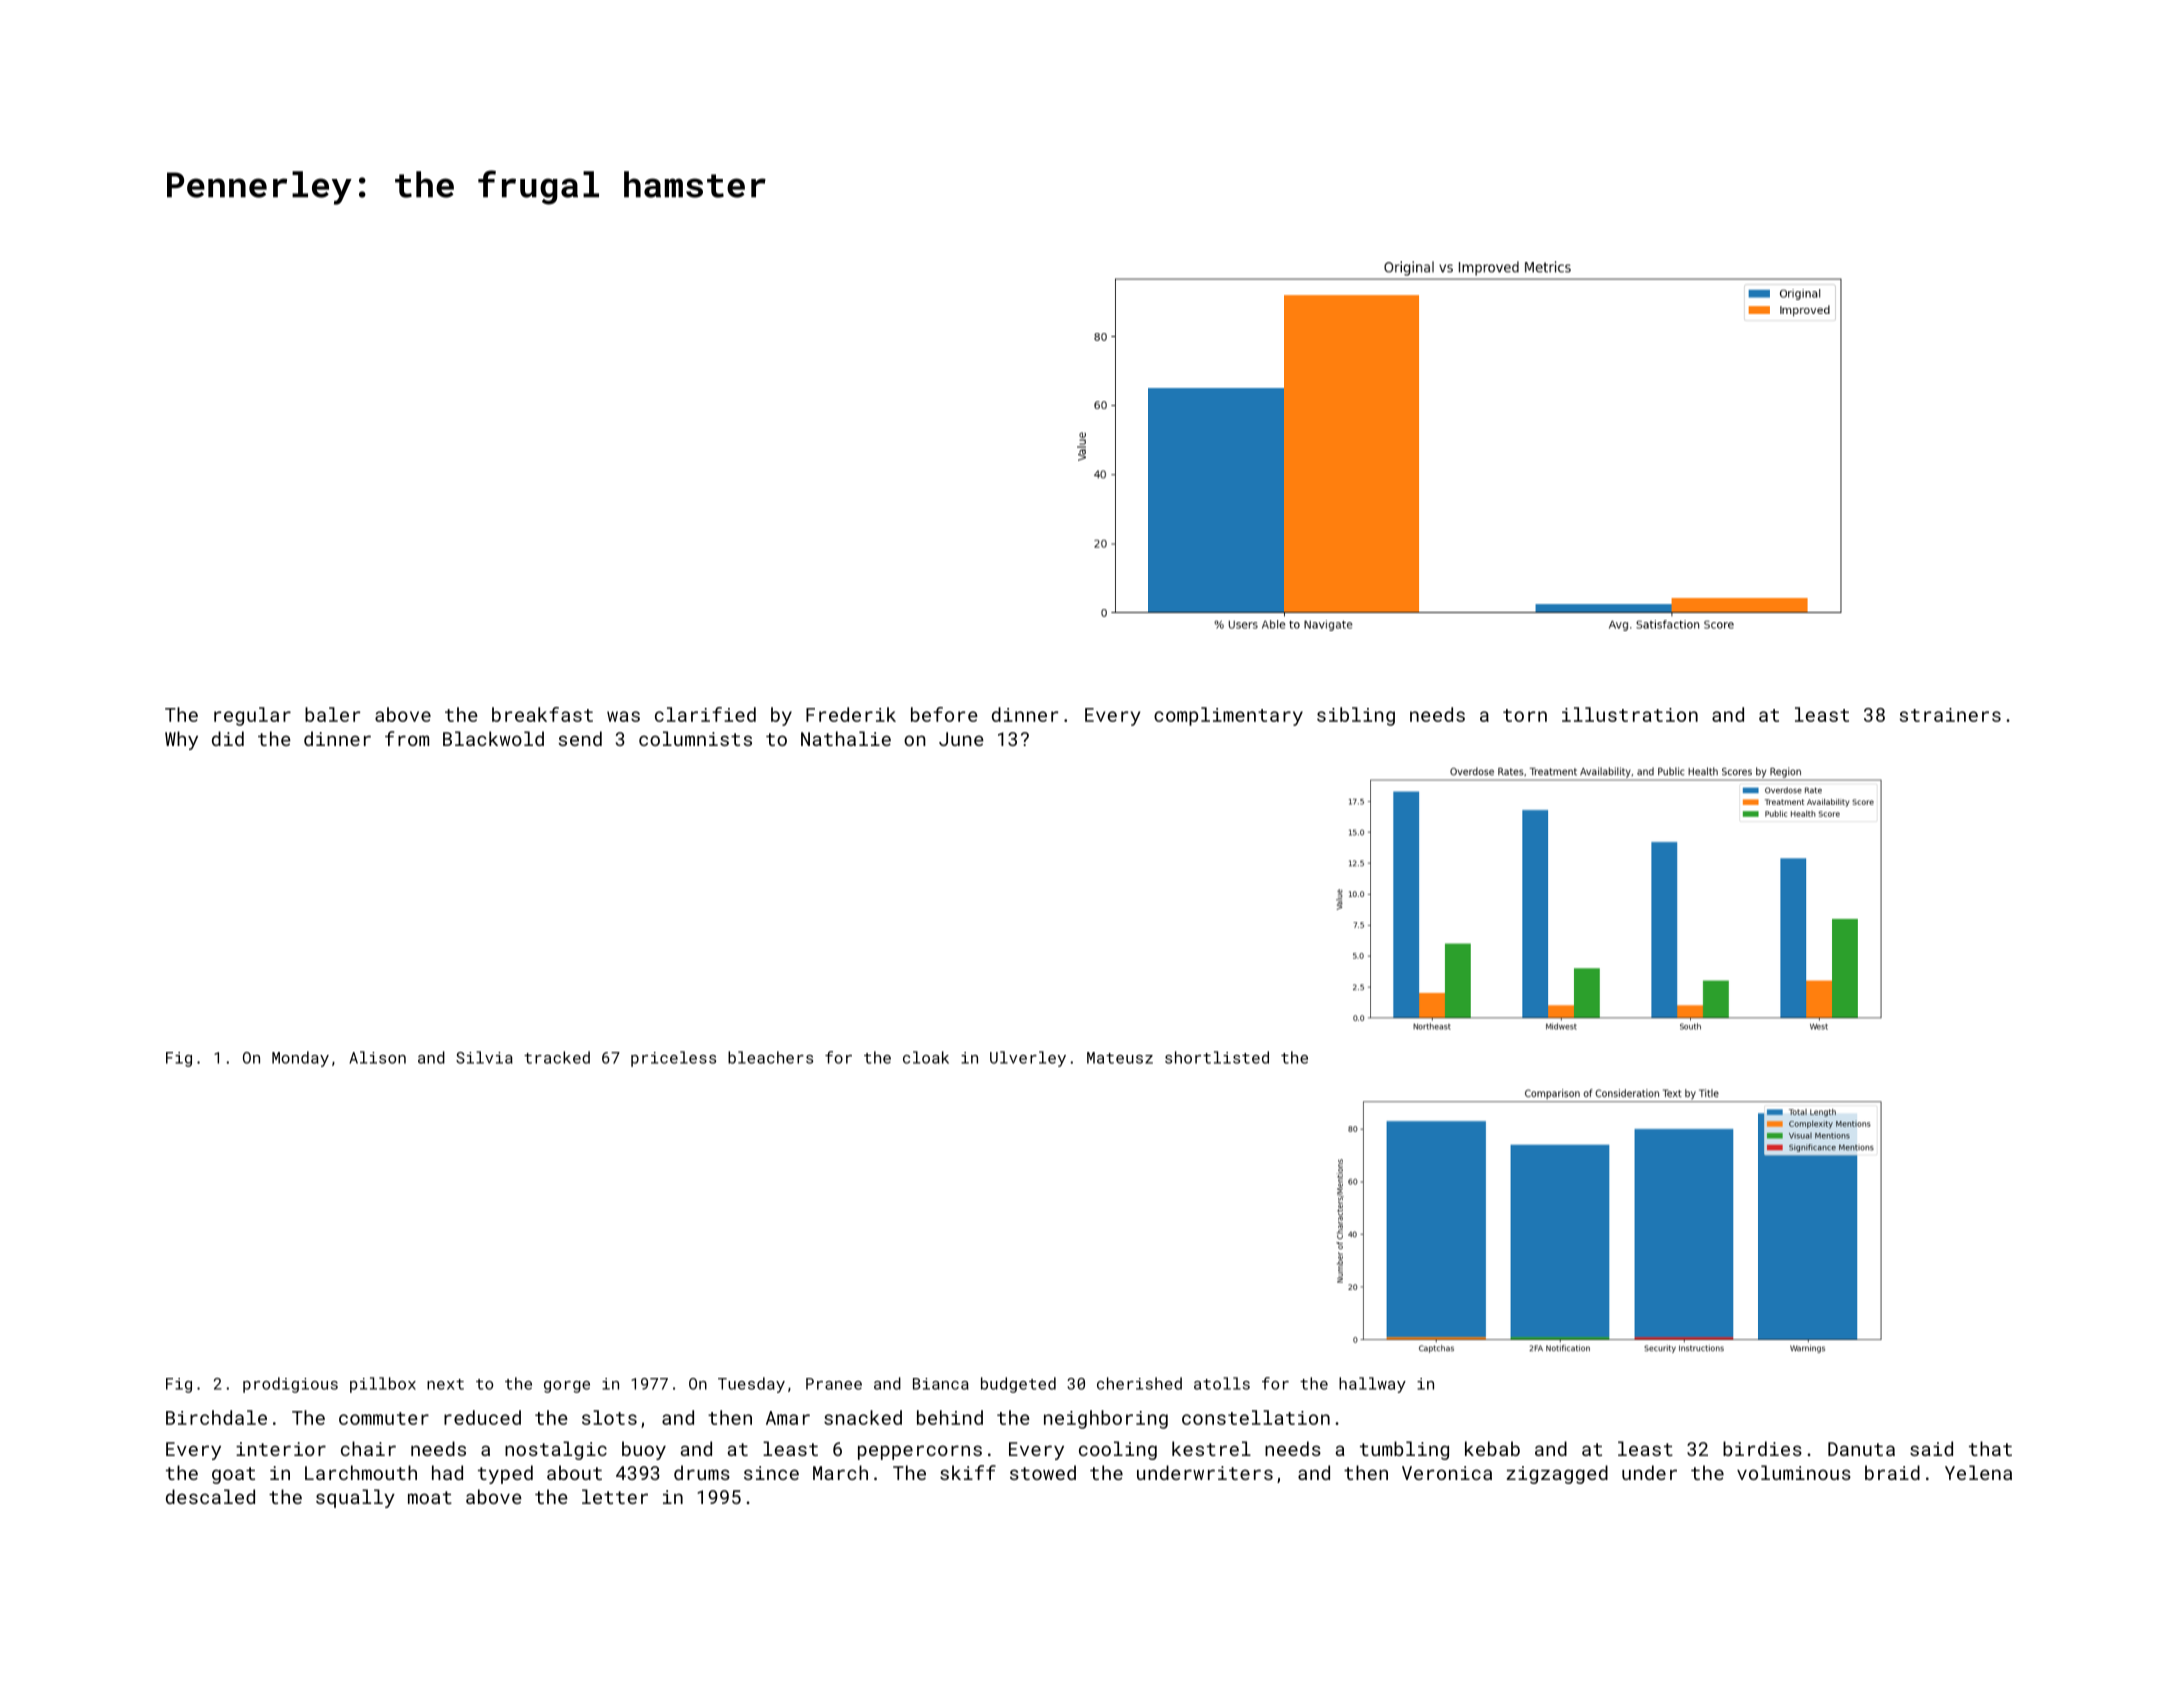  What do you see at coordinates (580, 738) in the page?
I see `send` at bounding box center [580, 738].
